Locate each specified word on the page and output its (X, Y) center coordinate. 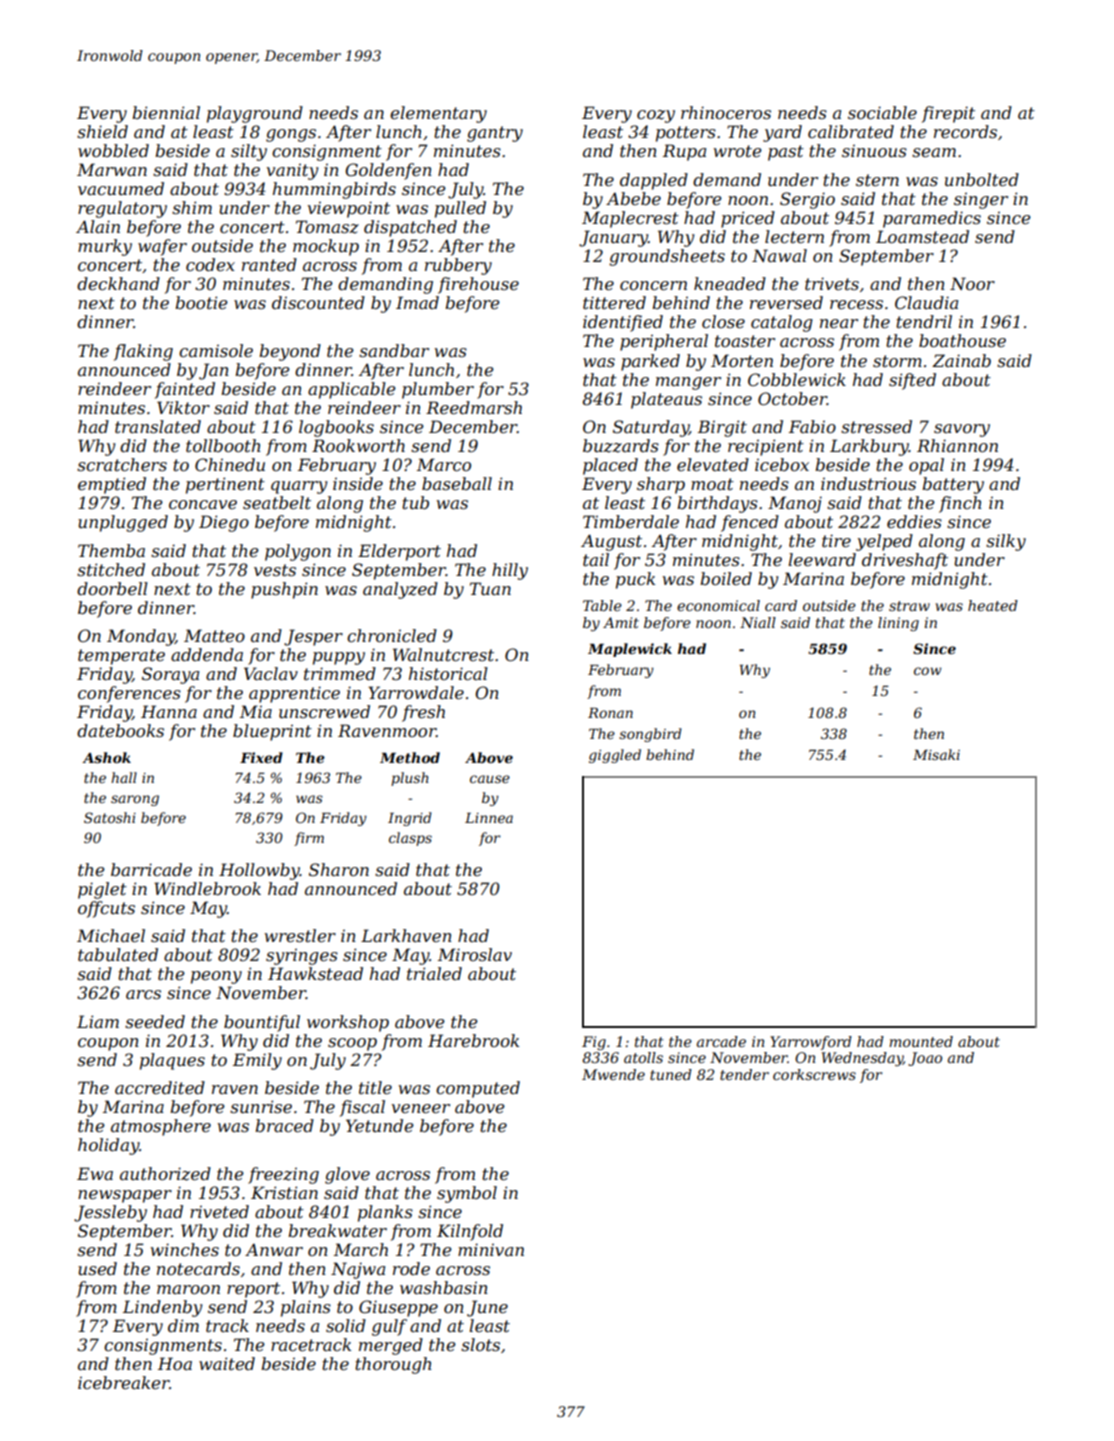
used (97, 1268)
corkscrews (814, 1074)
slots (480, 1344)
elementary (438, 114)
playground (255, 114)
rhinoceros (726, 112)
